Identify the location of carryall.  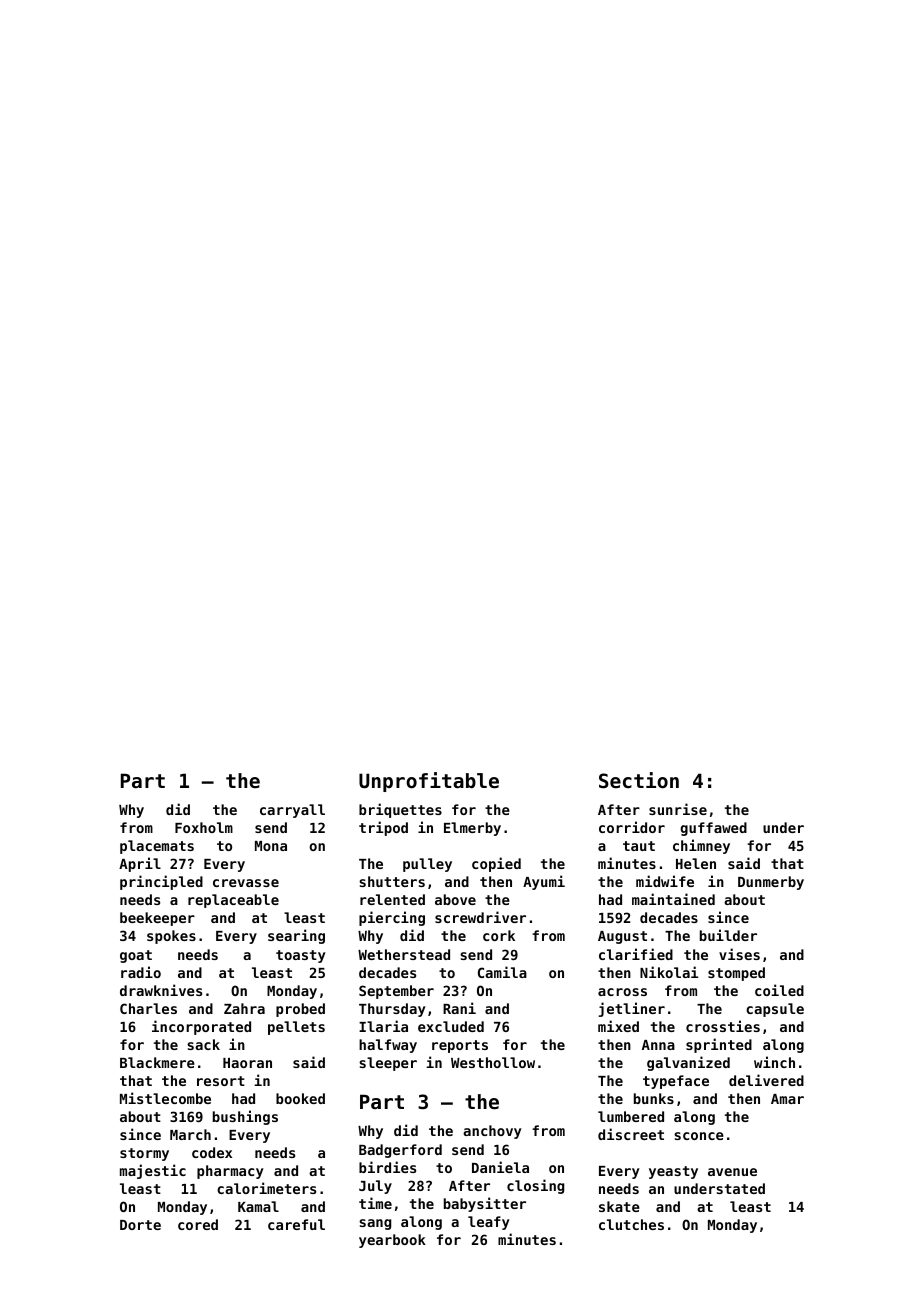
(292, 811).
